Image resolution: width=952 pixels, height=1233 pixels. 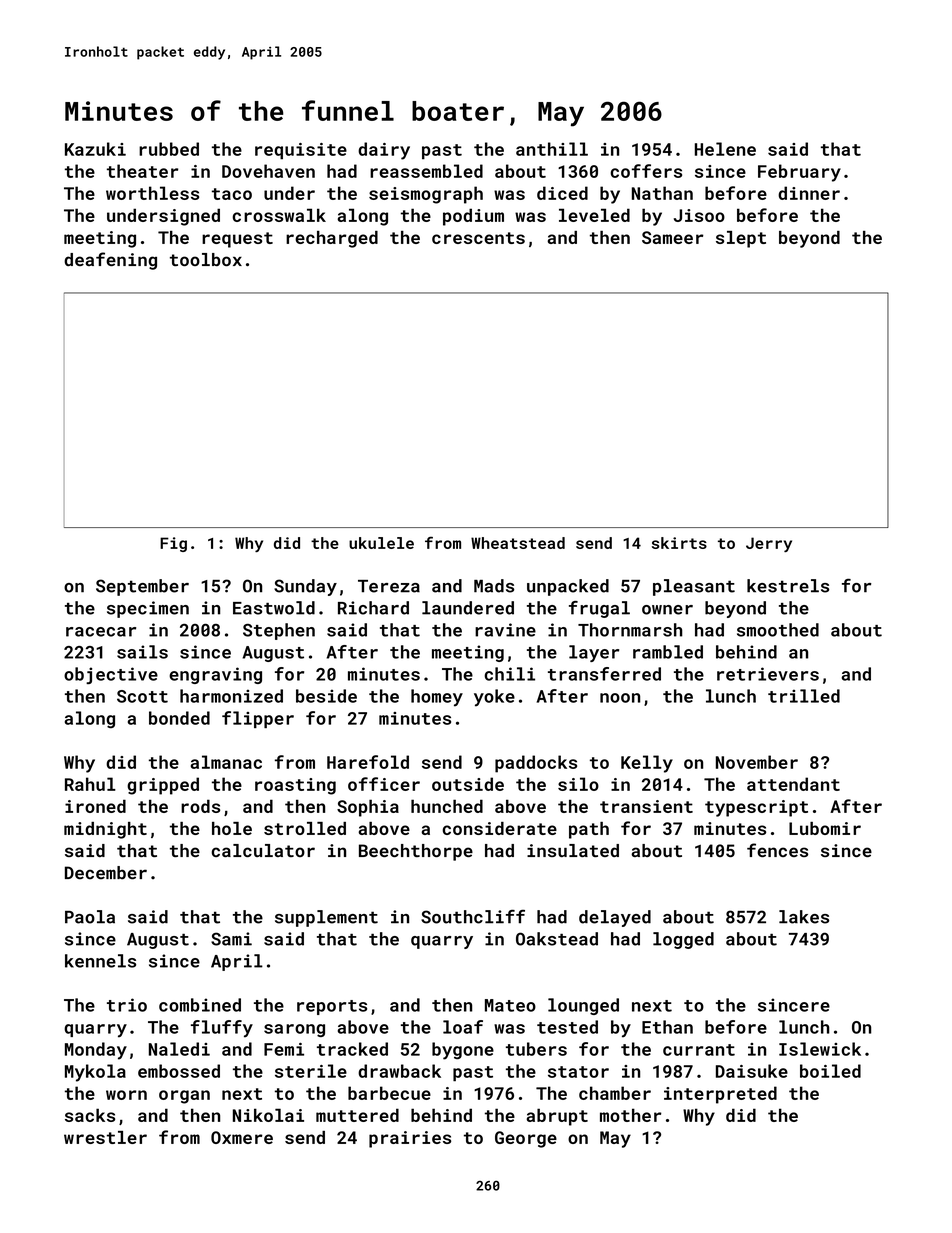 What do you see at coordinates (526, 1139) in the screenshot?
I see `George` at bounding box center [526, 1139].
